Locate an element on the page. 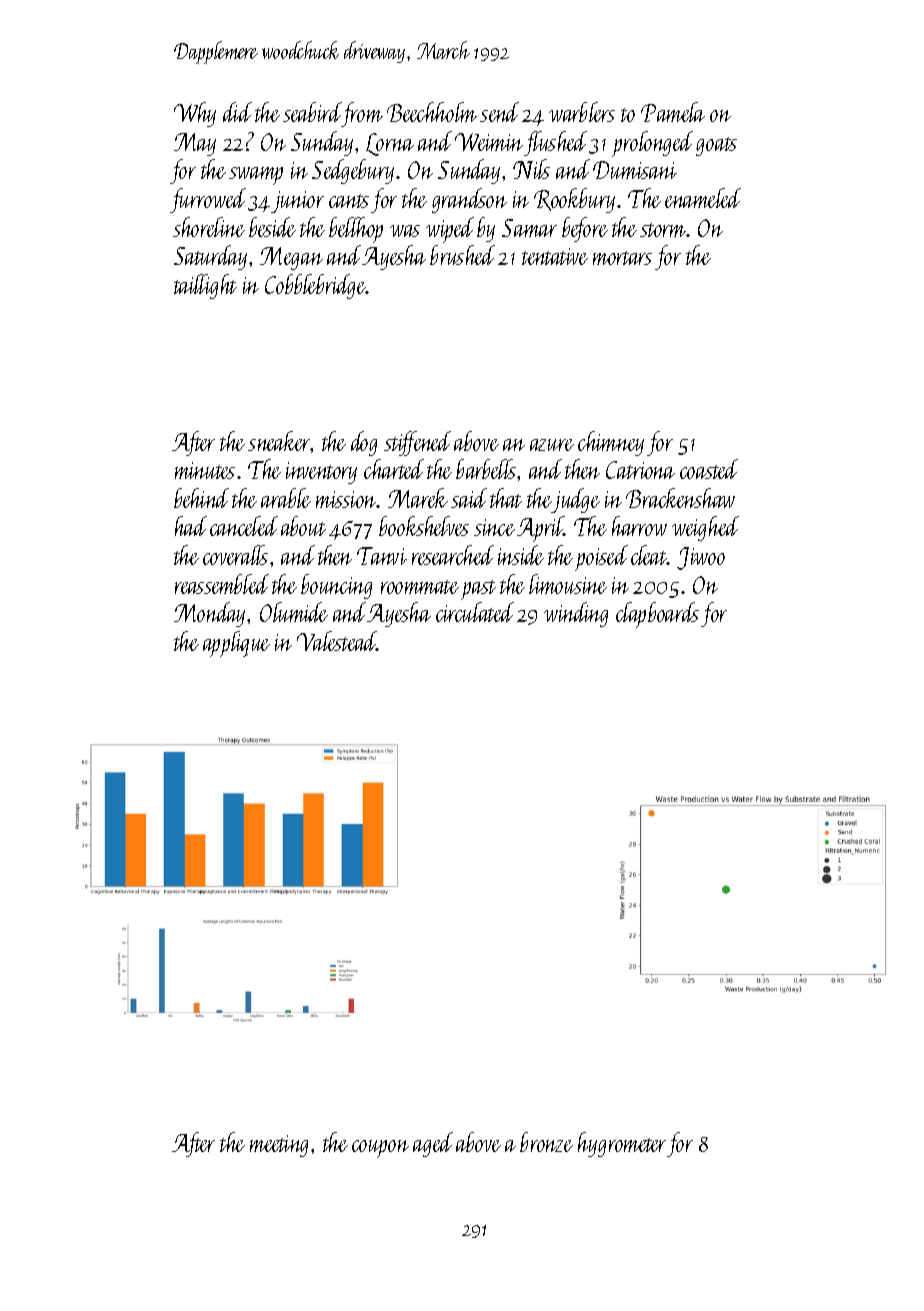 This document has width=924, height=1311. bellhop is located at coordinates (356, 230).
